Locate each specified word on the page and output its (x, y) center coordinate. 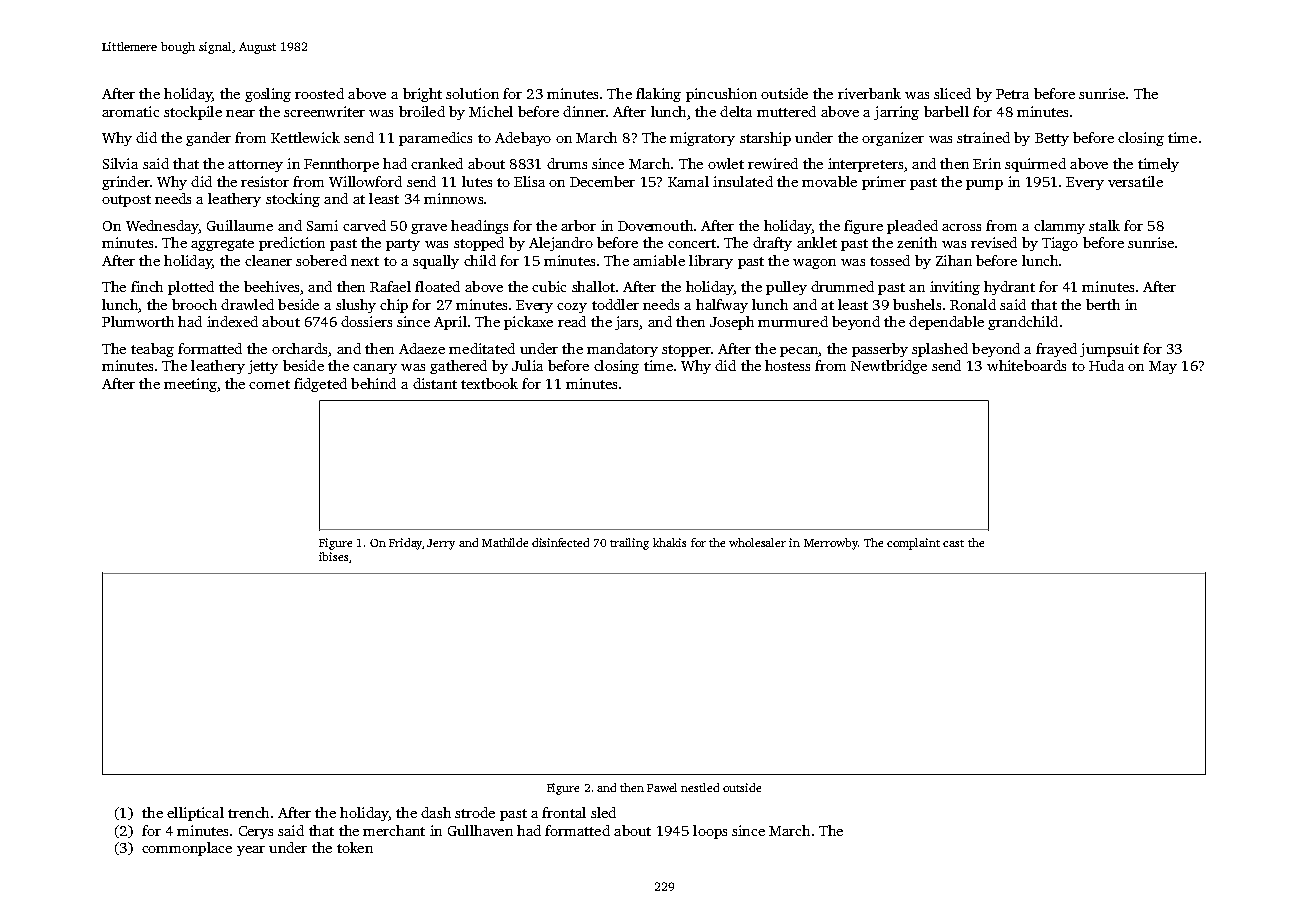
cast (953, 543)
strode (475, 812)
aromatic (130, 111)
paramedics (435, 139)
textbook (489, 383)
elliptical (195, 814)
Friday (405, 544)
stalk (1104, 225)
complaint (913, 544)
